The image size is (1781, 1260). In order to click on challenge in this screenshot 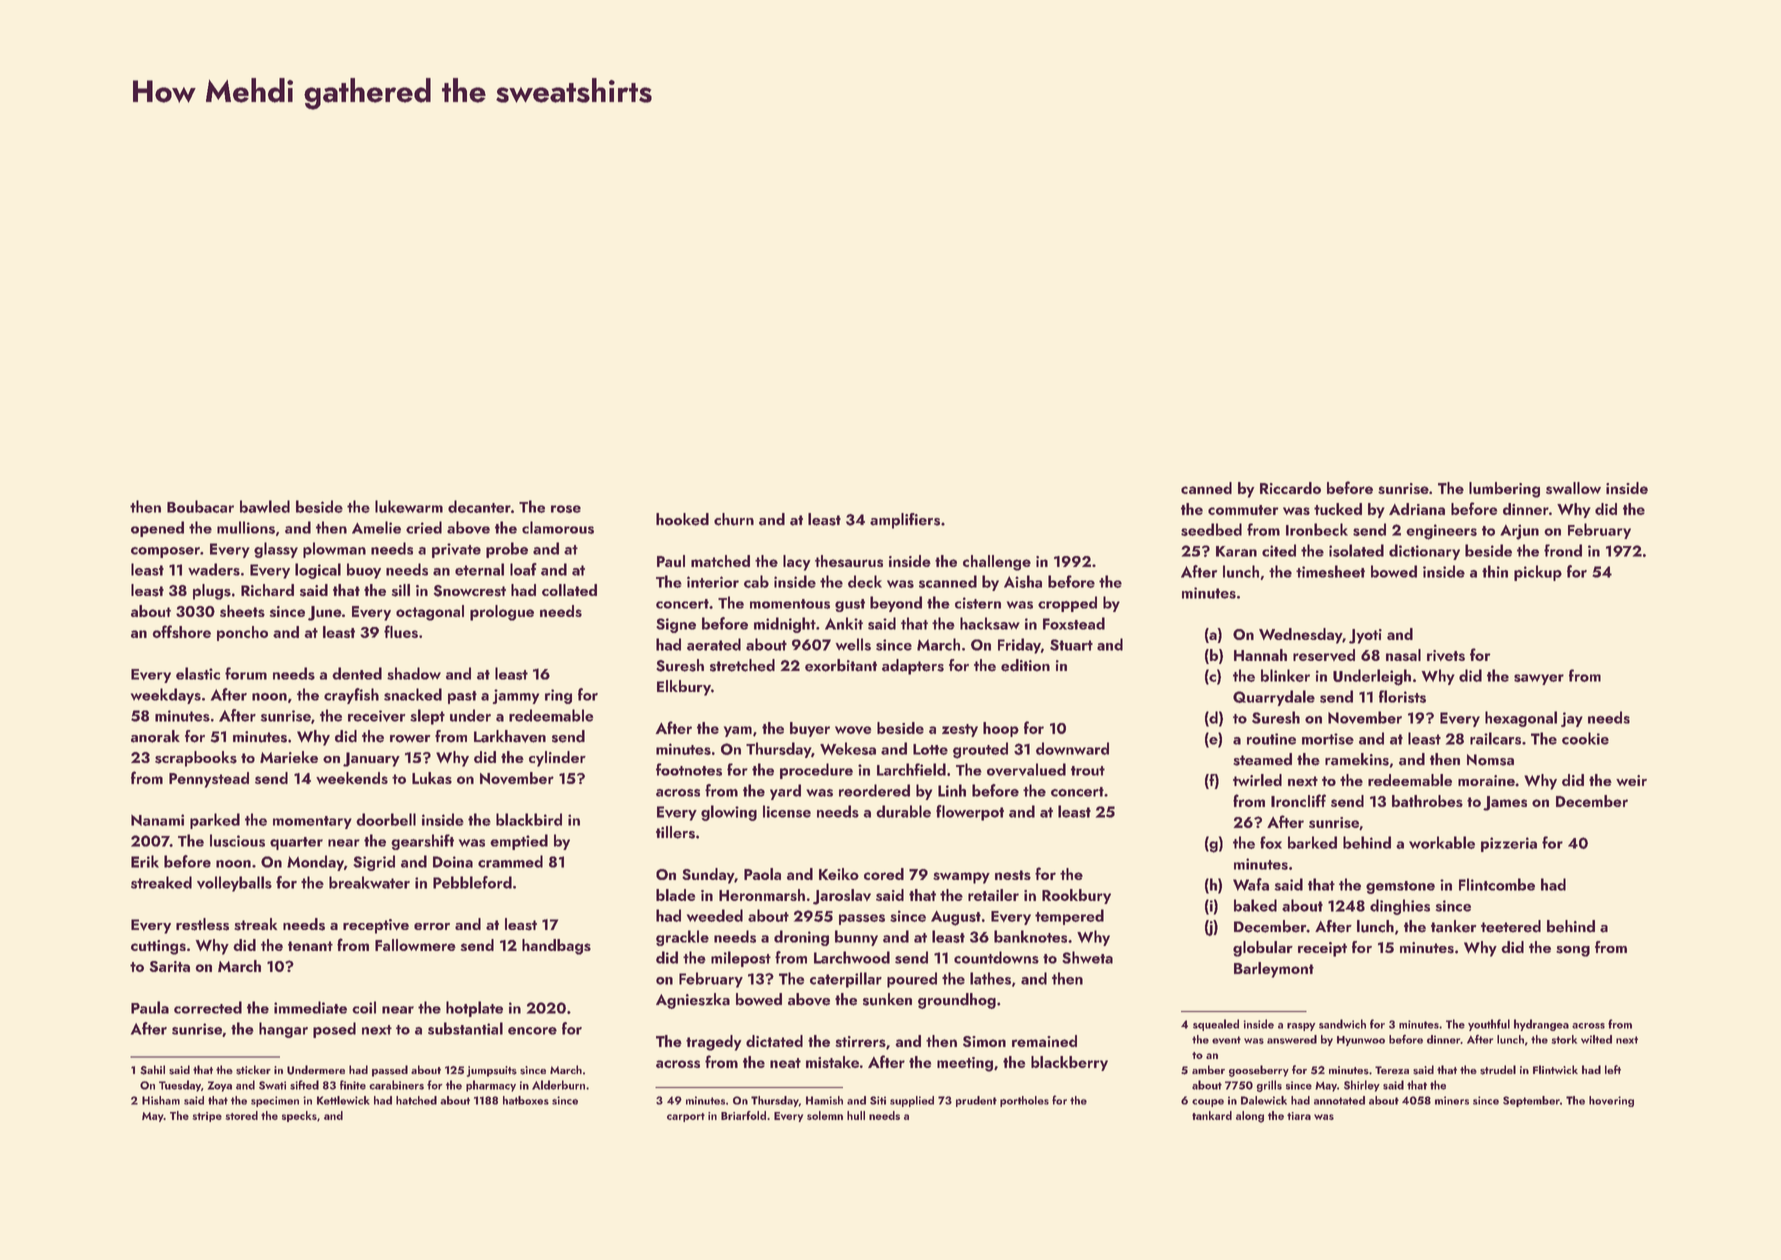, I will do `click(997, 563)`.
